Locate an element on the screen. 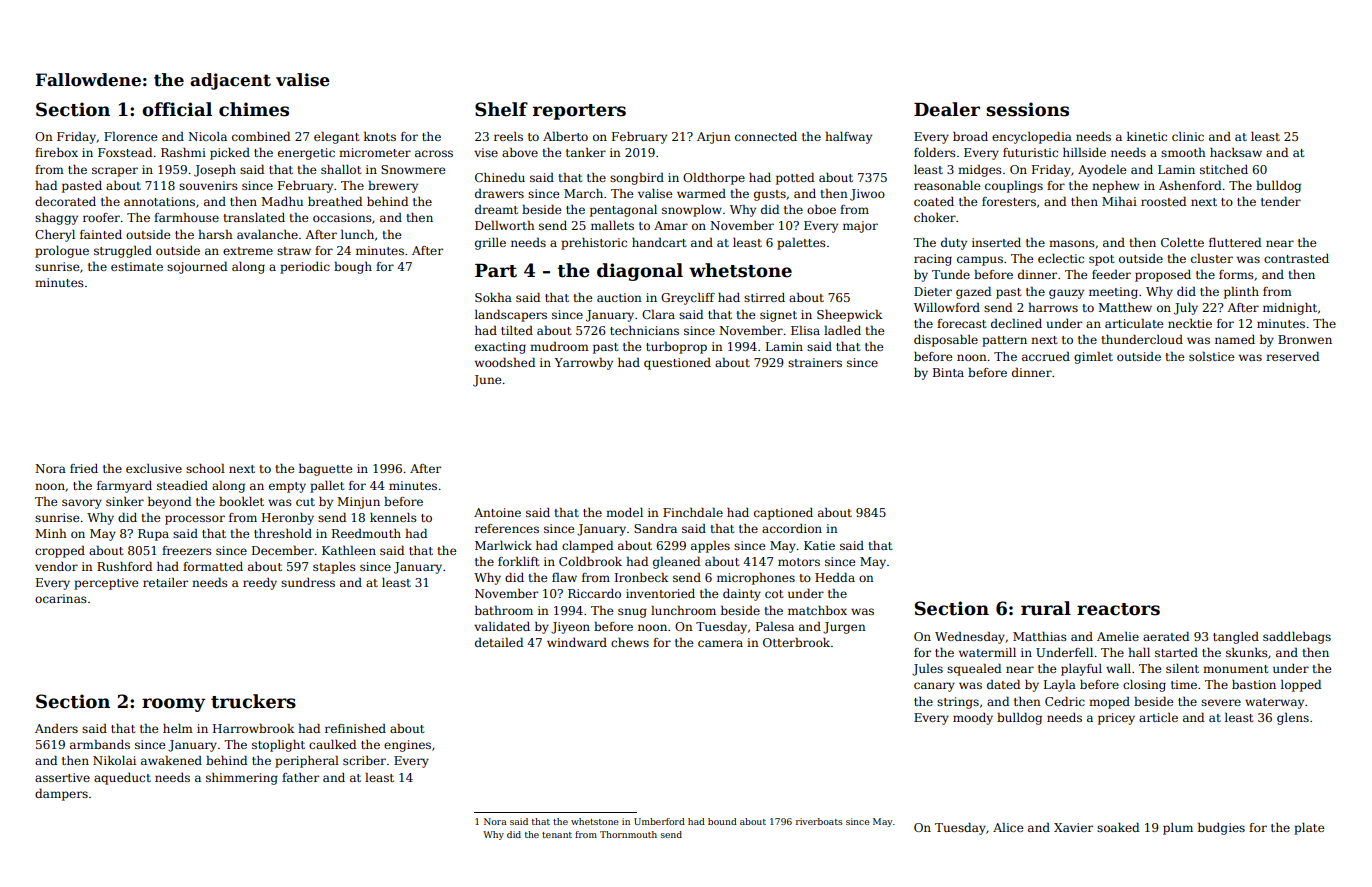  Part is located at coordinates (496, 271).
